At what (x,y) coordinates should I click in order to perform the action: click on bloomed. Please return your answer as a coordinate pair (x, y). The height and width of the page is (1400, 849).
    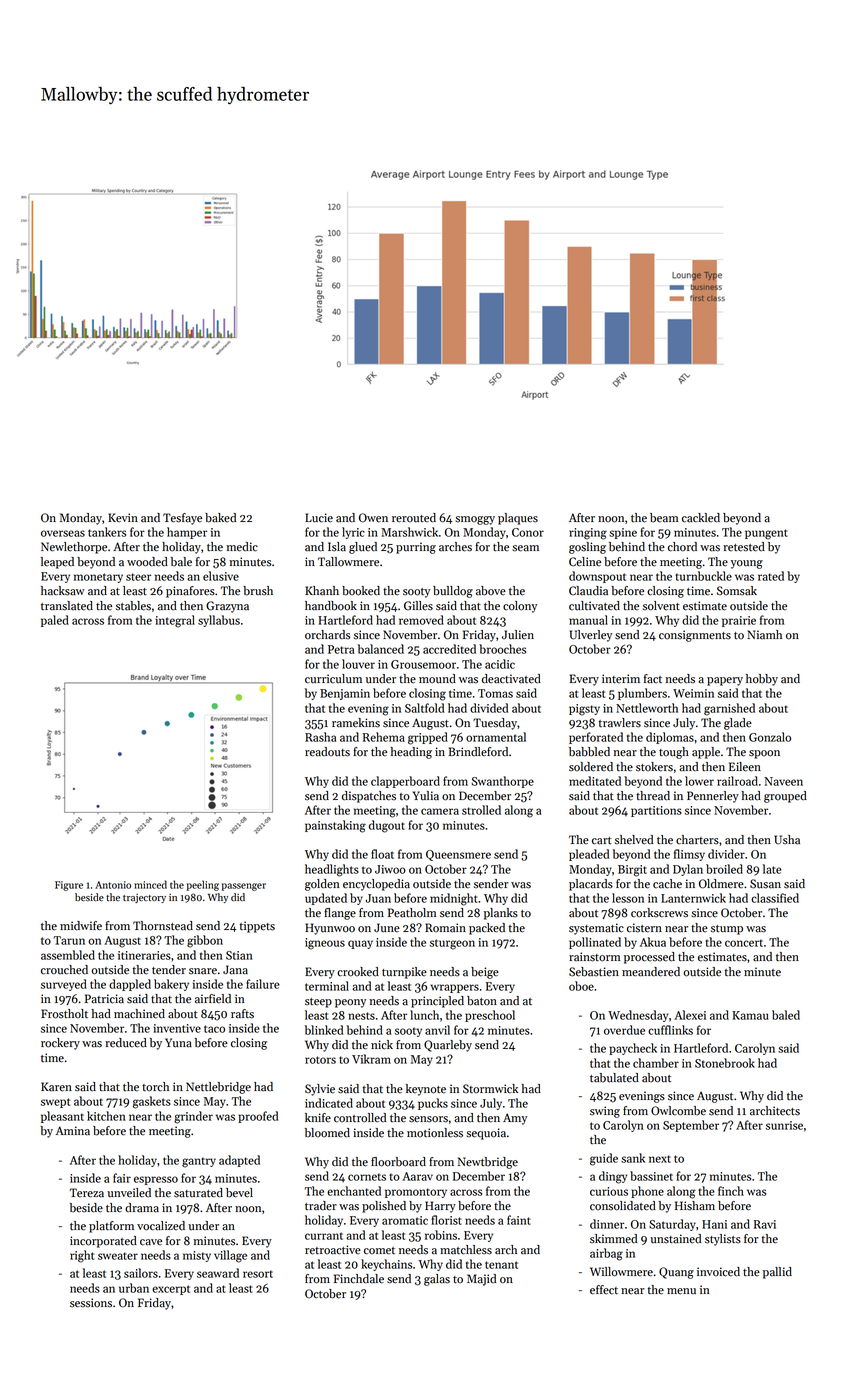
    Looking at the image, I should click on (327, 1133).
